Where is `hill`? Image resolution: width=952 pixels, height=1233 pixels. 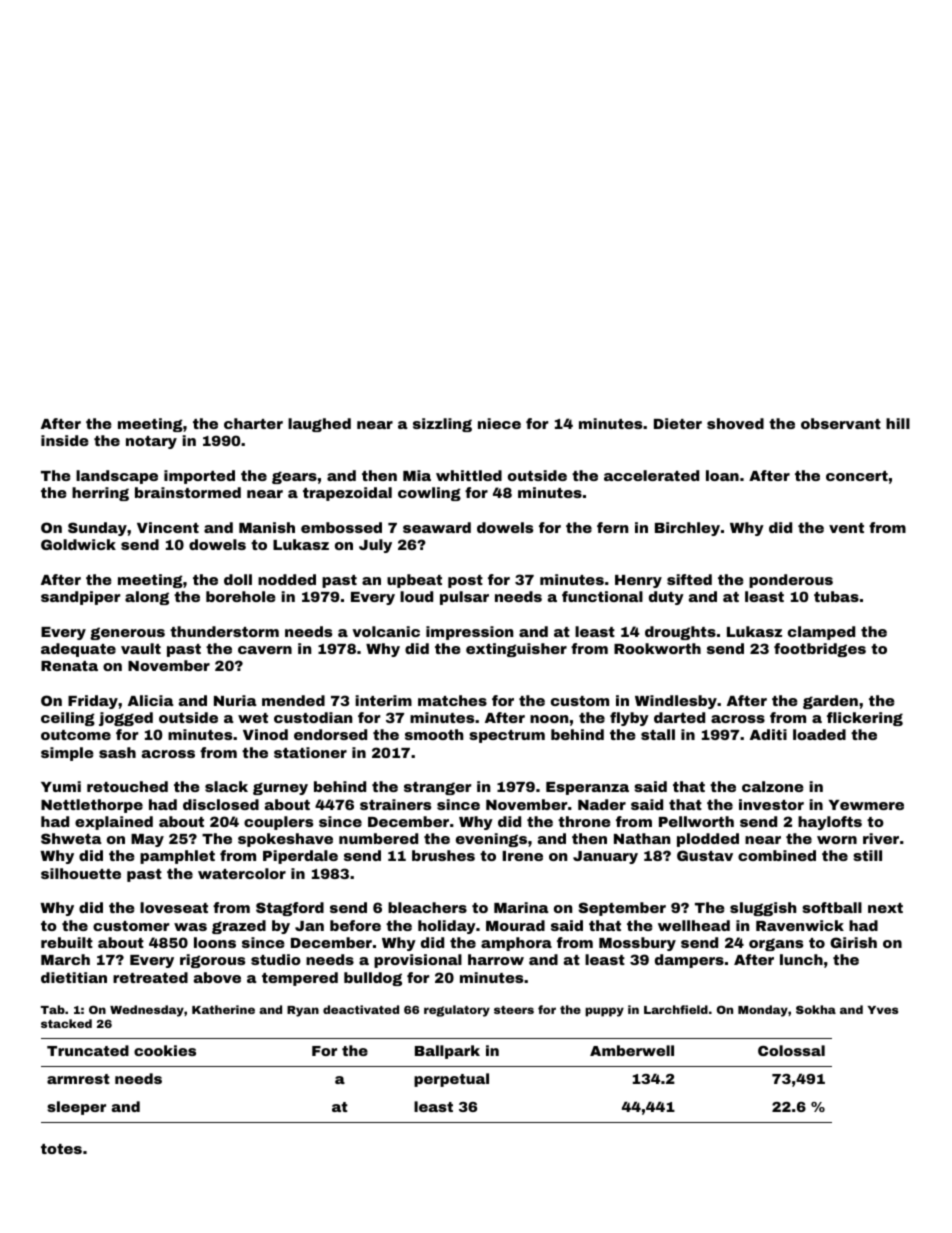 hill is located at coordinates (898, 423).
